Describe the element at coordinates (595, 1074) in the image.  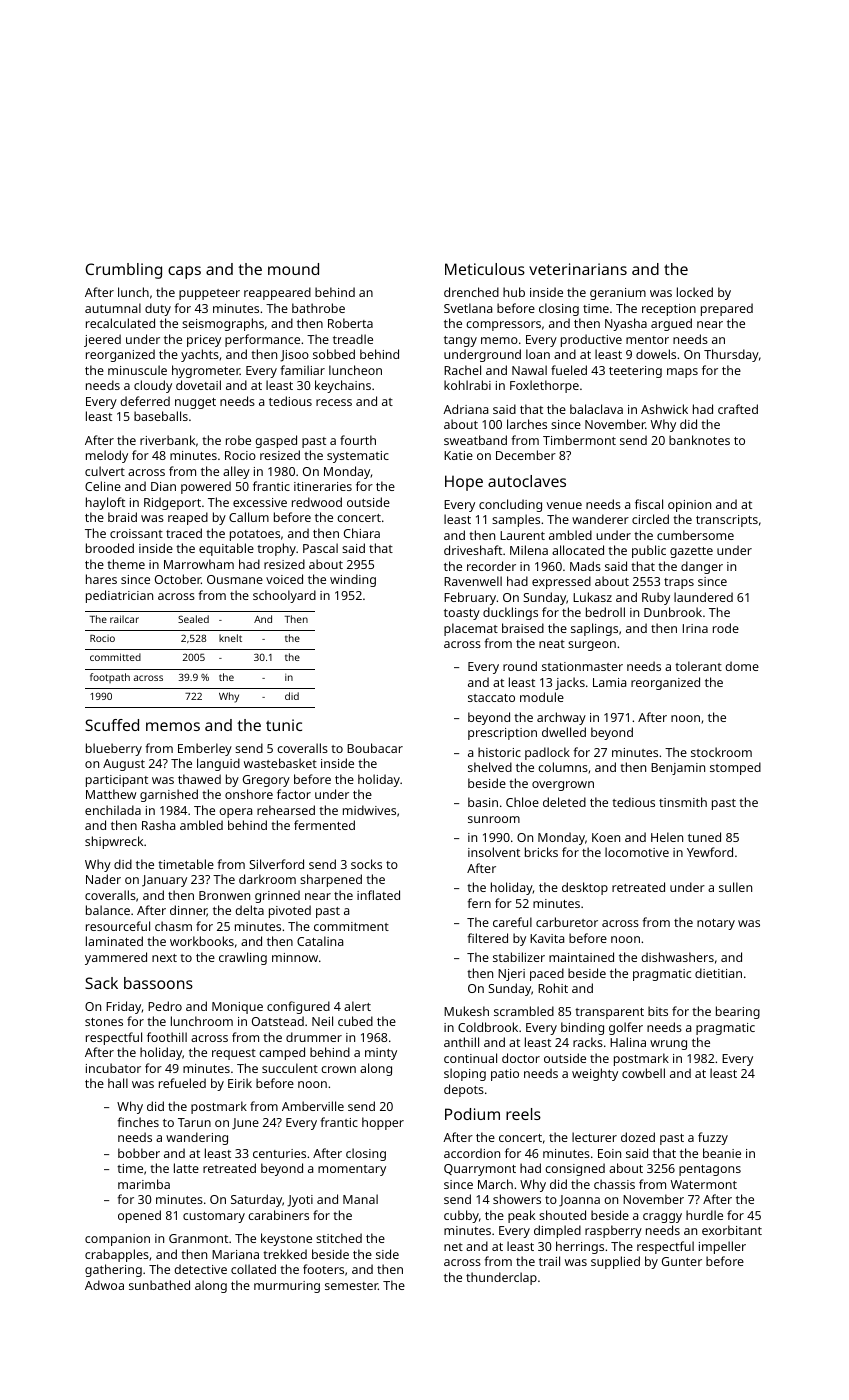
I see `weighty` at that location.
